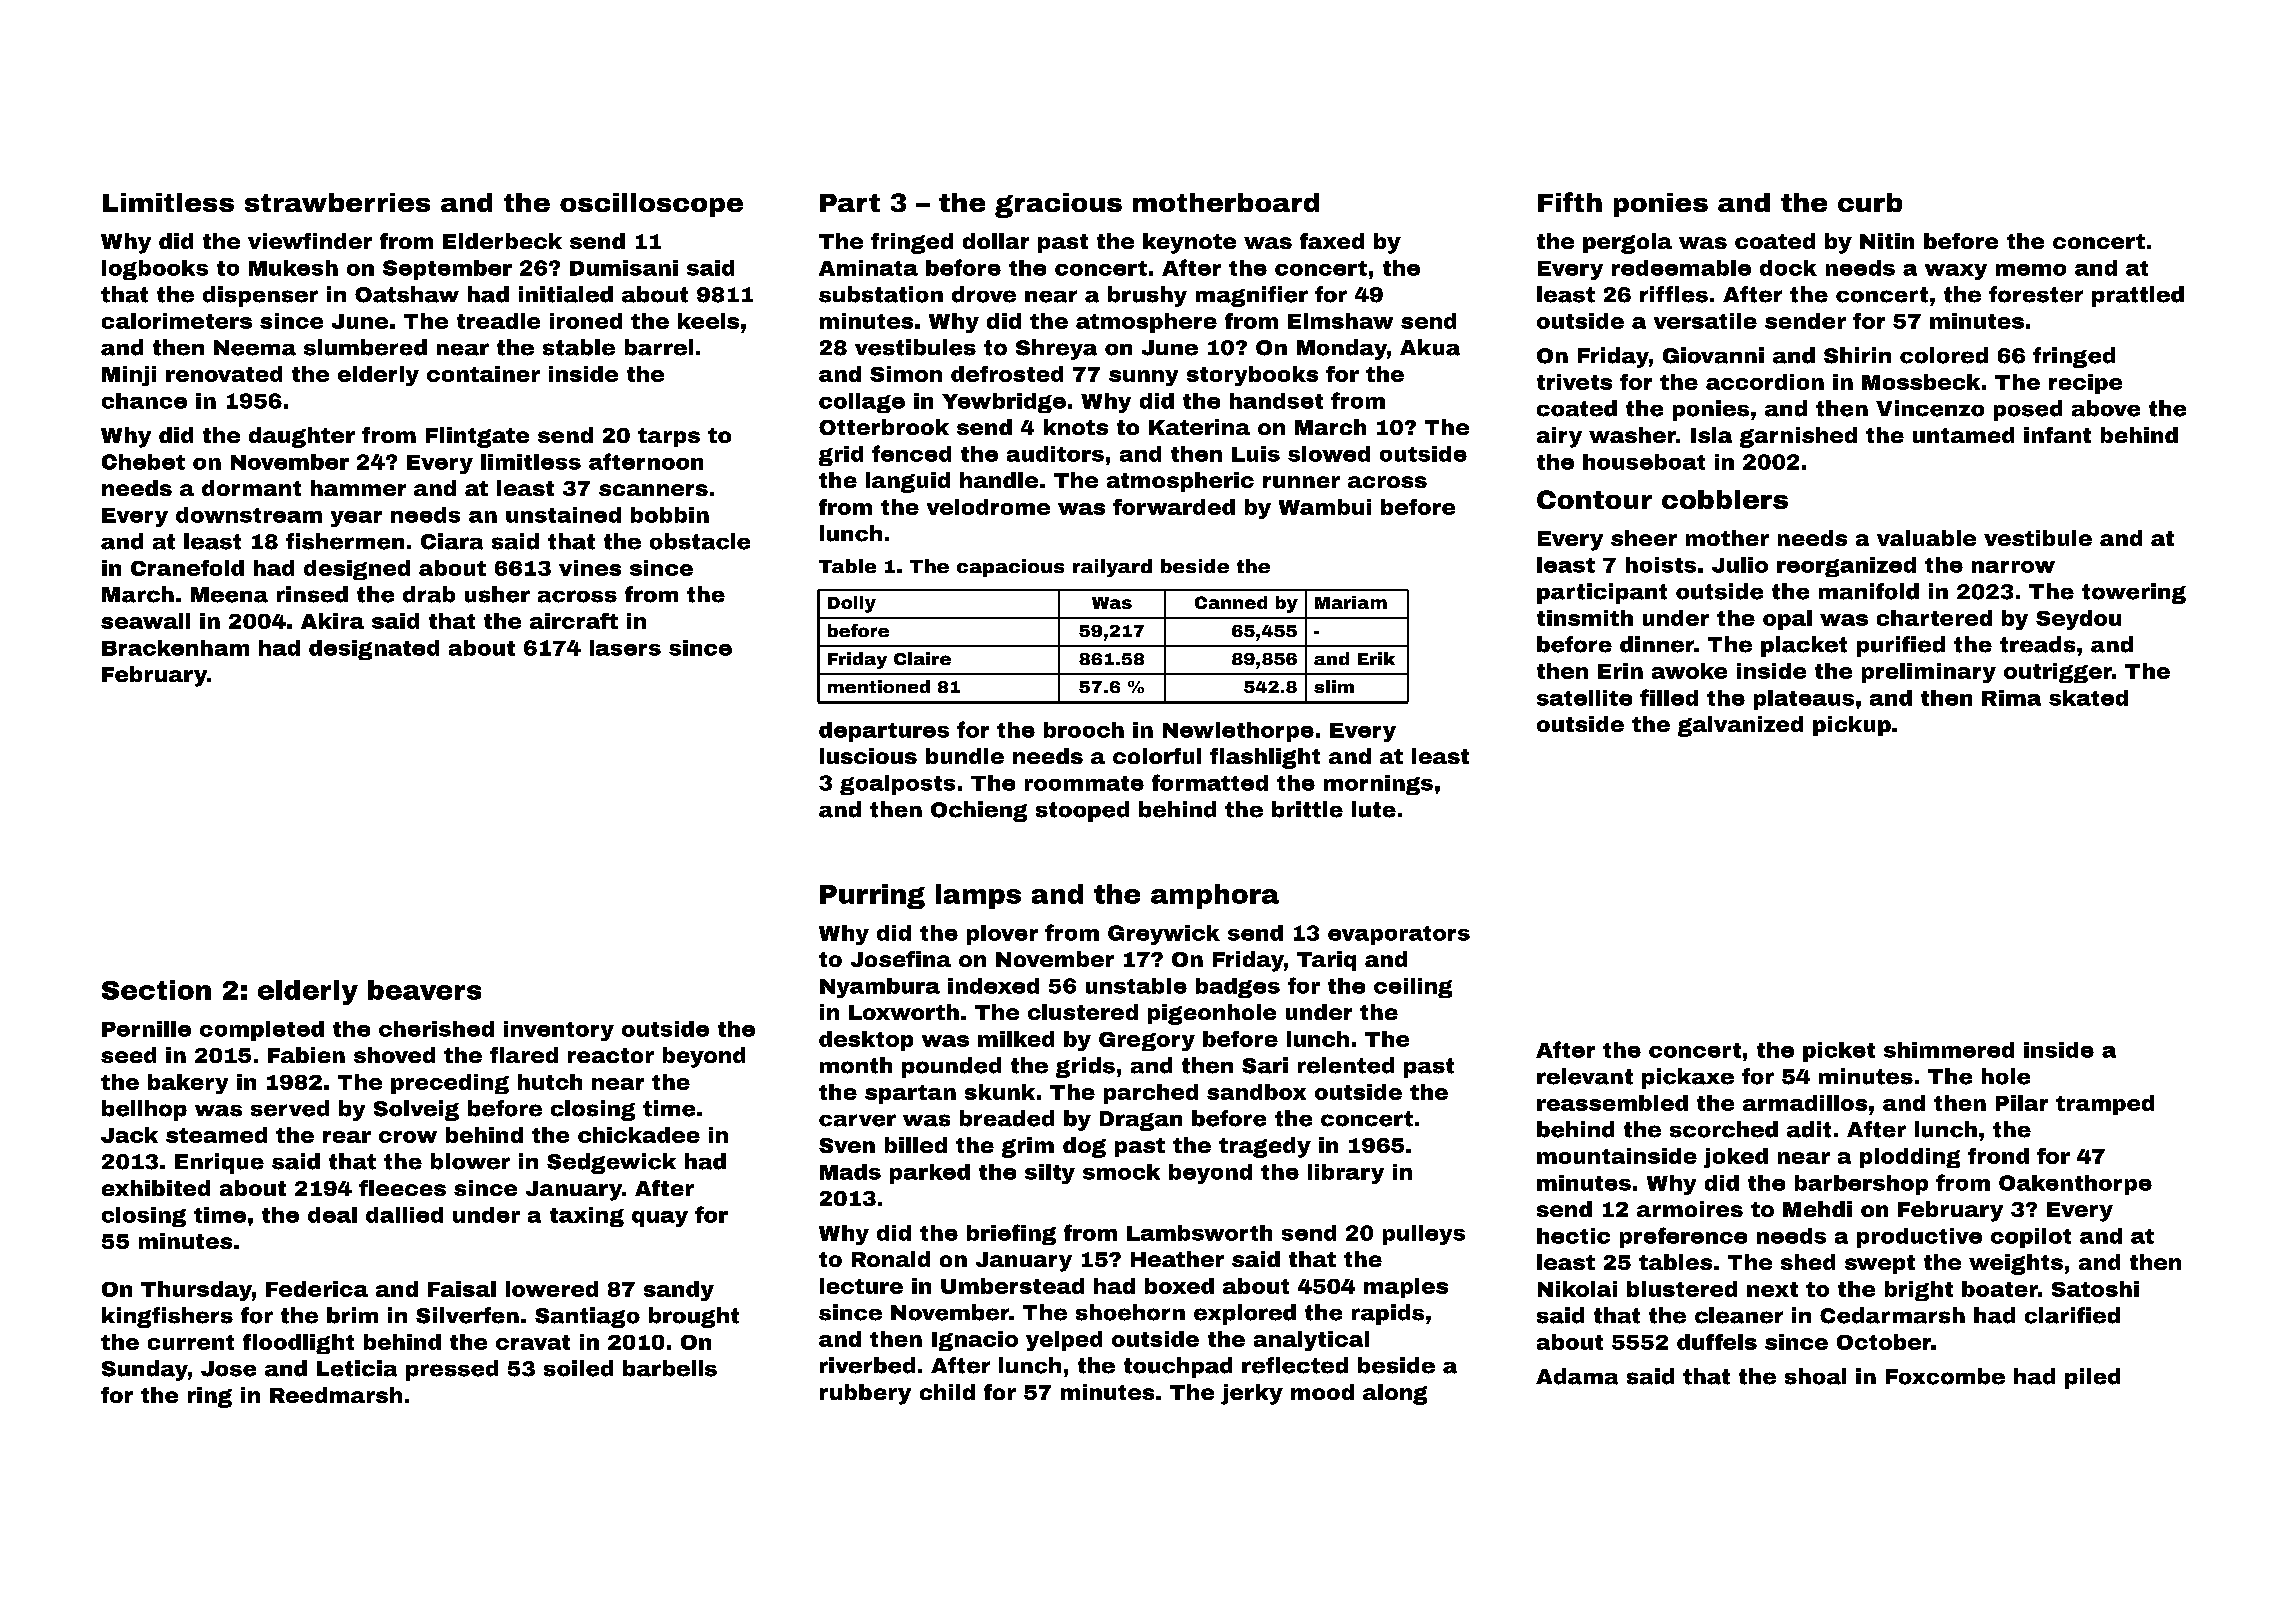 Image resolution: width=2292 pixels, height=1620 pixels. Describe the element at coordinates (1252, 1394) in the screenshot. I see `jerky` at that location.
